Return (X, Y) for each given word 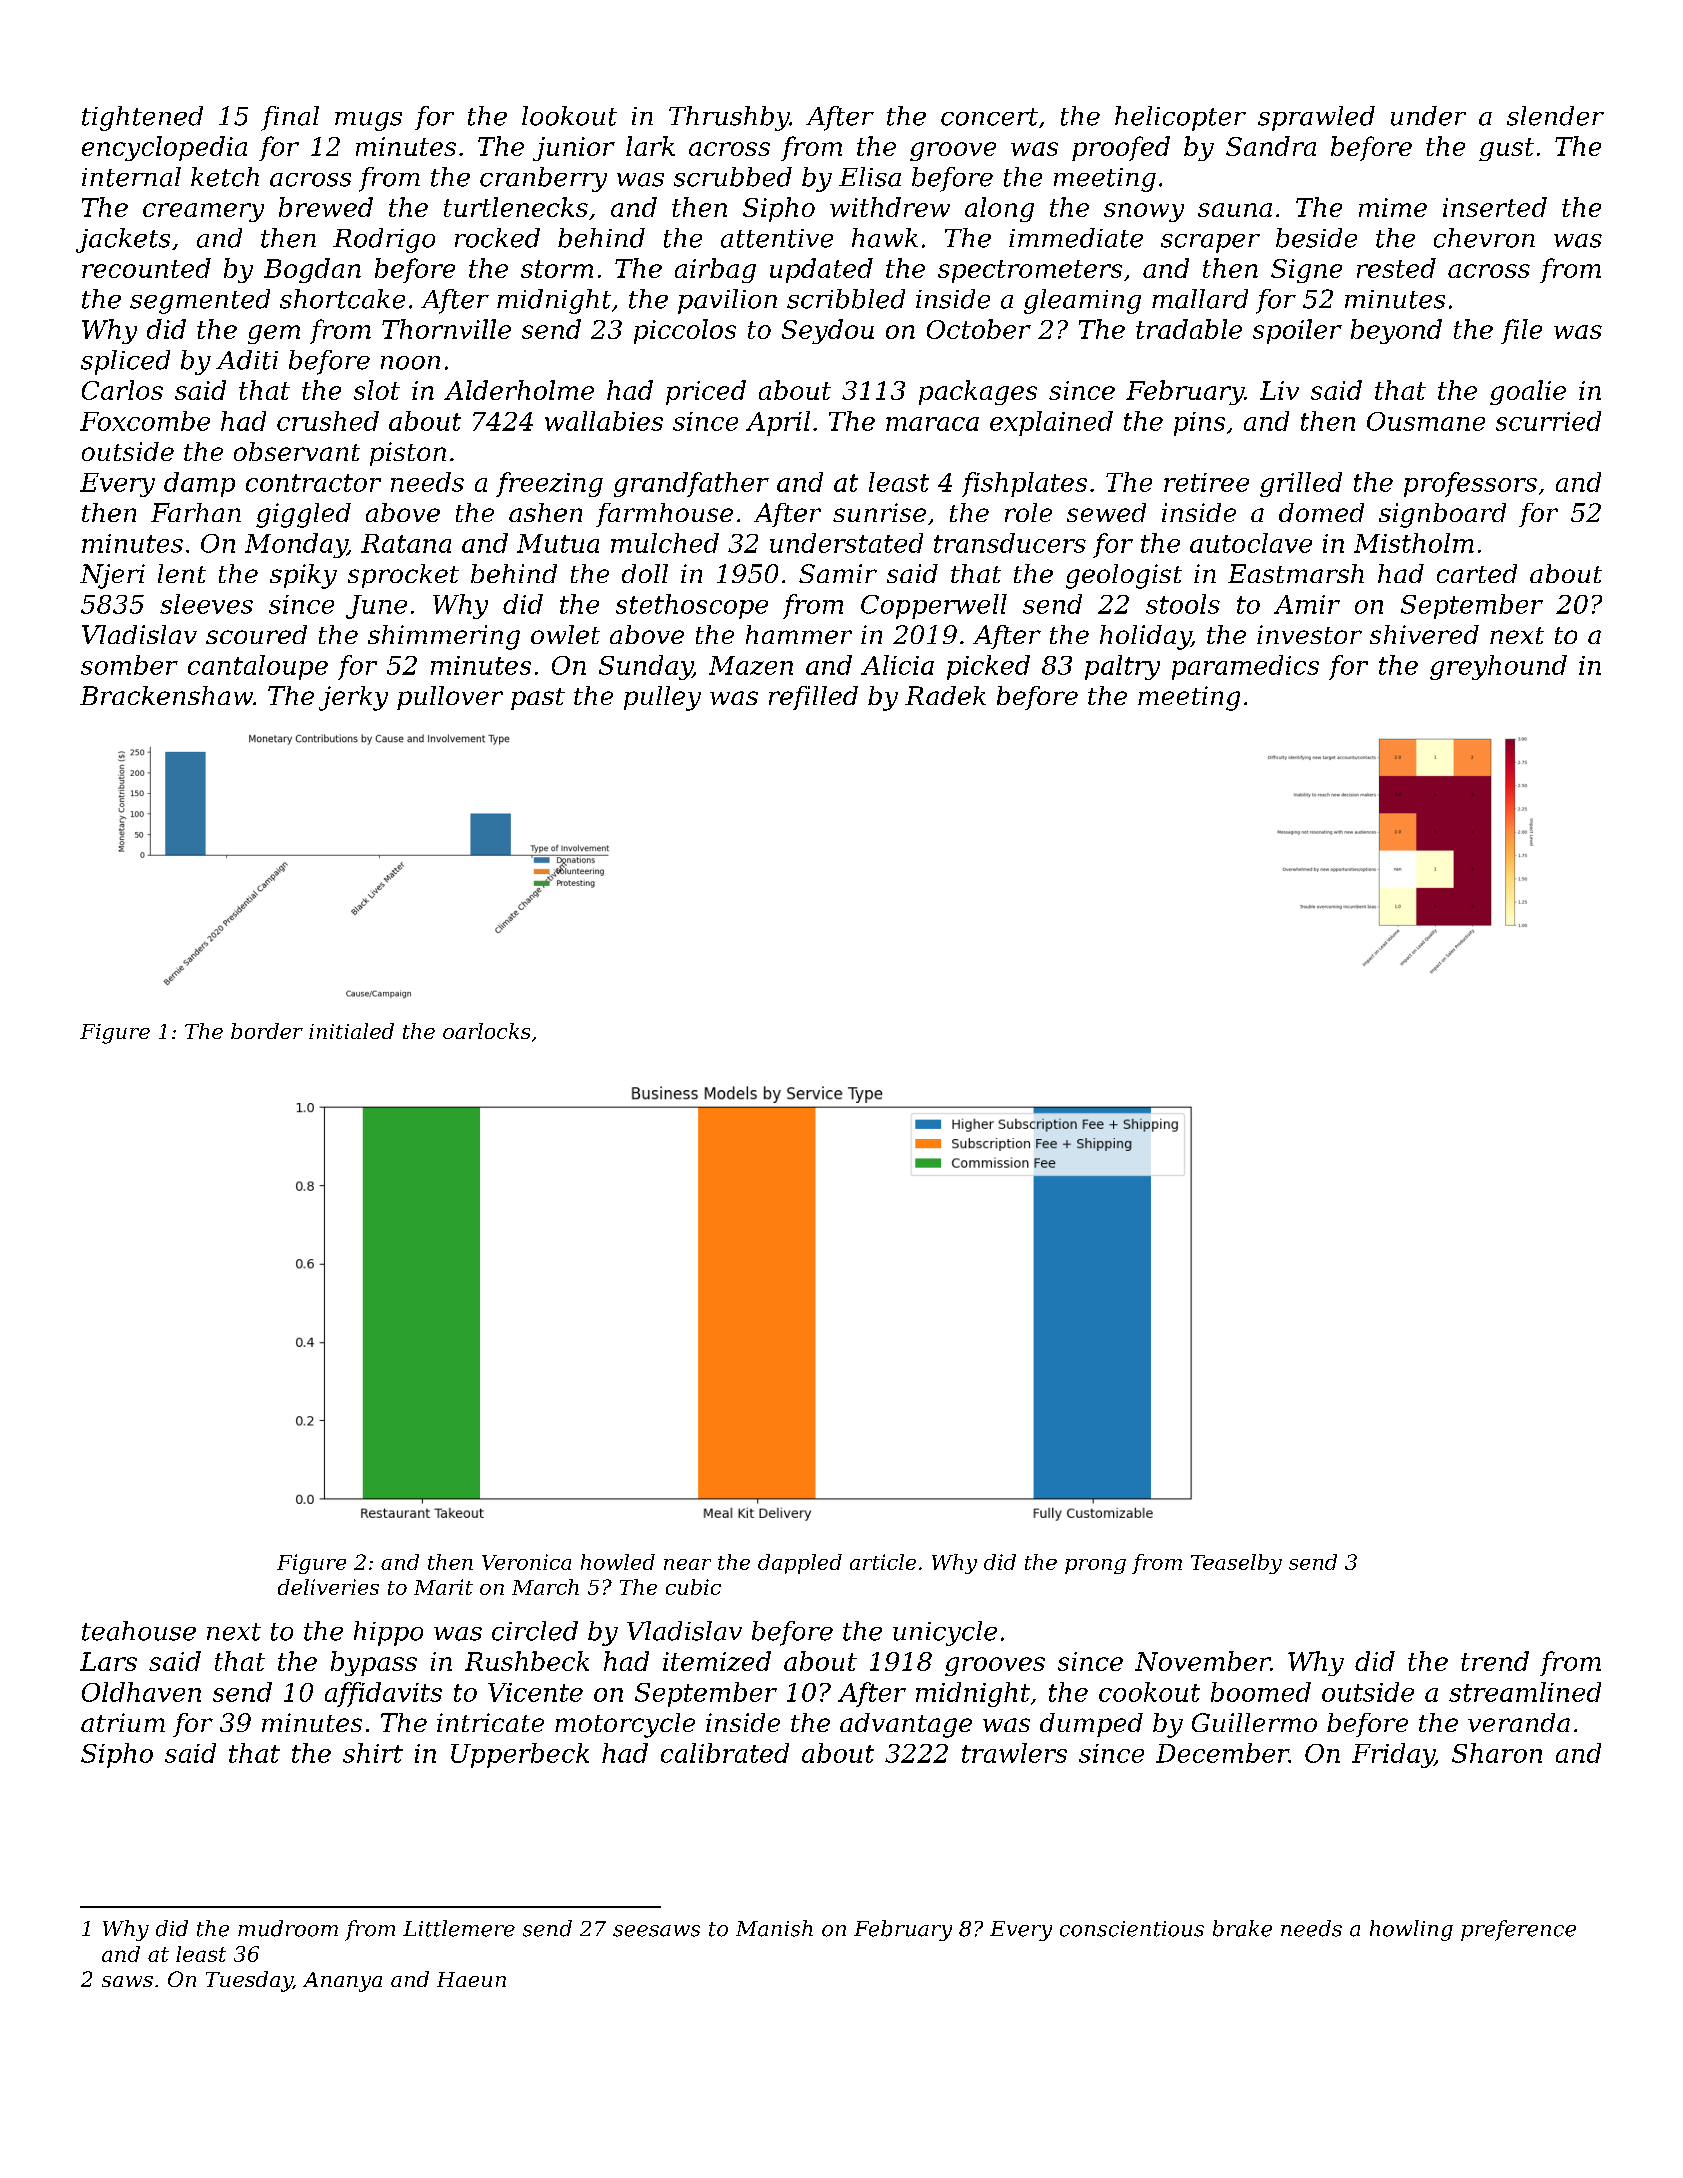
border (267, 1031)
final (290, 118)
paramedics (1245, 667)
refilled (813, 698)
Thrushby (729, 118)
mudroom (288, 1928)
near (687, 1564)
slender (1555, 116)
